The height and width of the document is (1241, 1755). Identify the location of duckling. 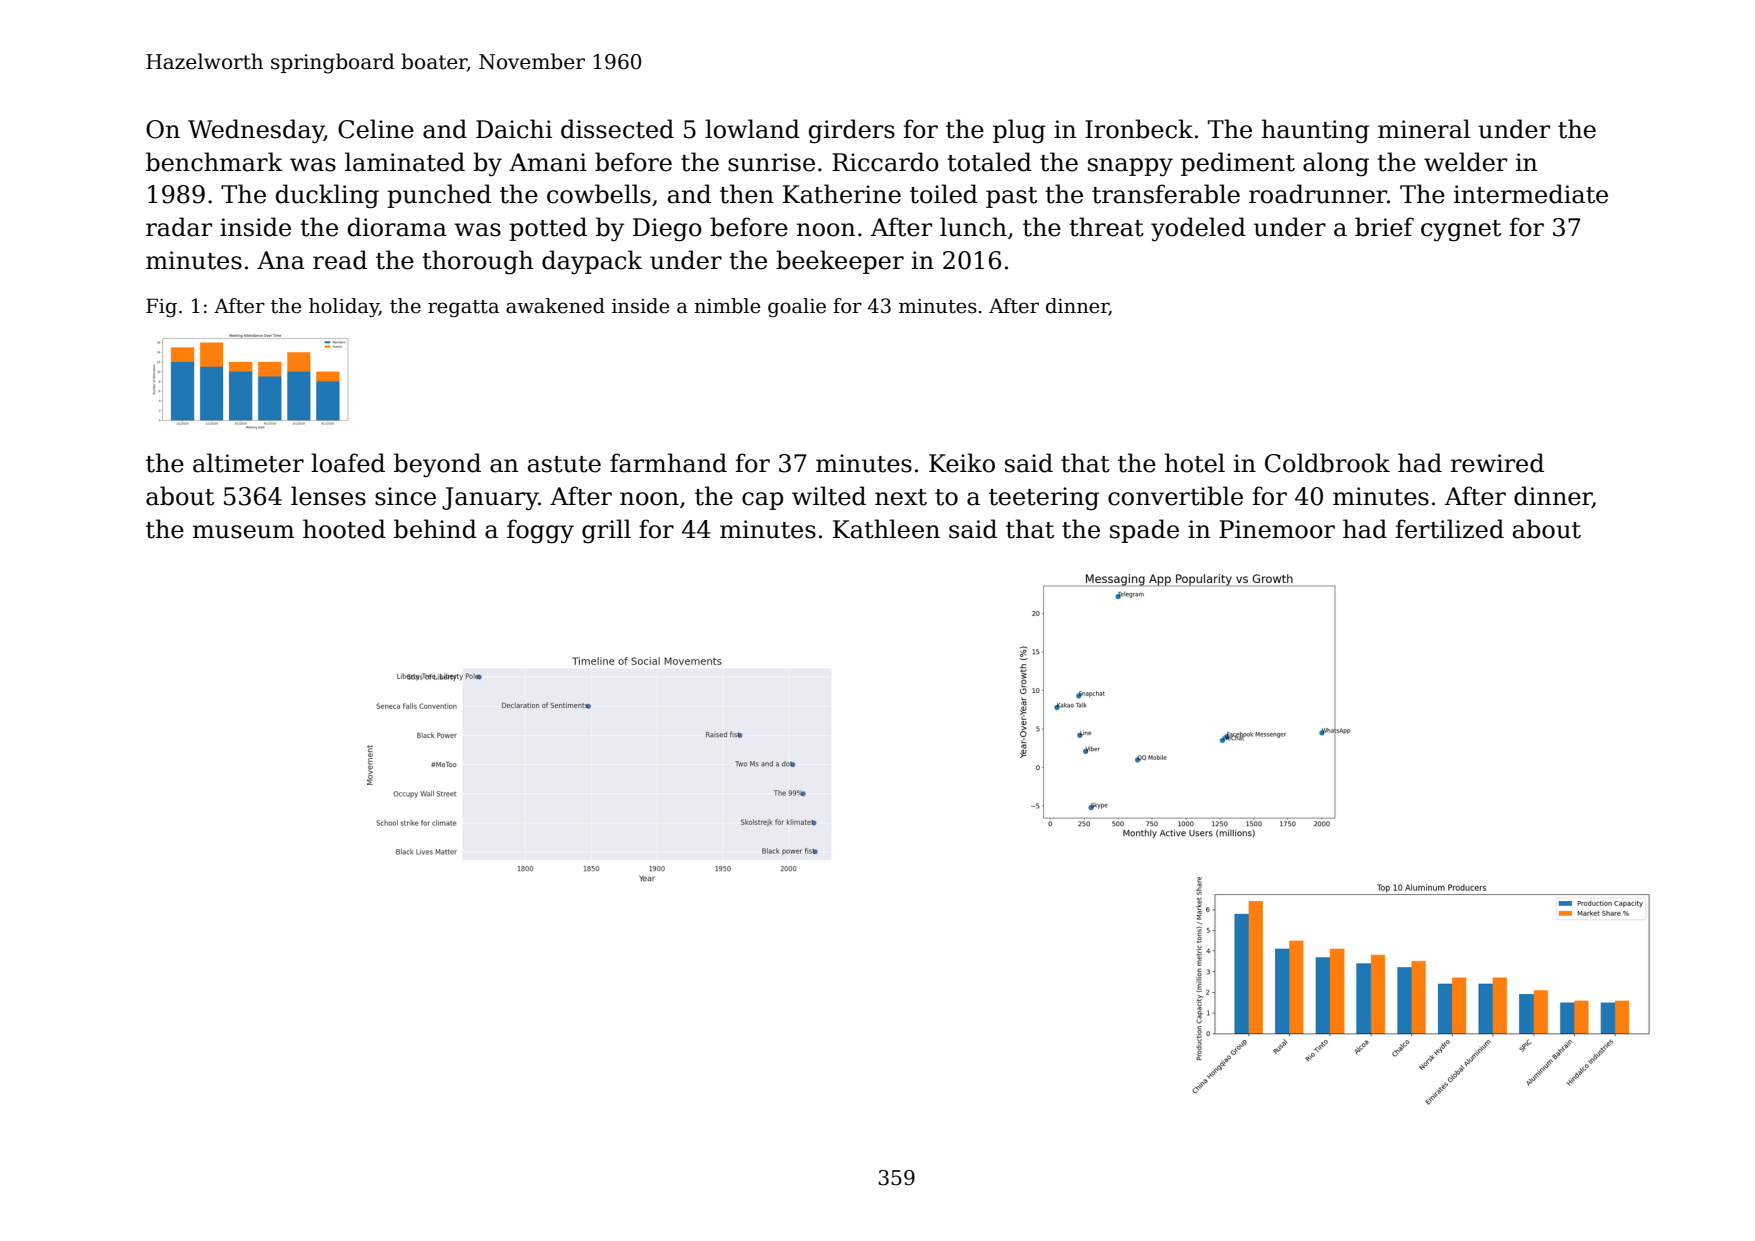
(327, 196).
